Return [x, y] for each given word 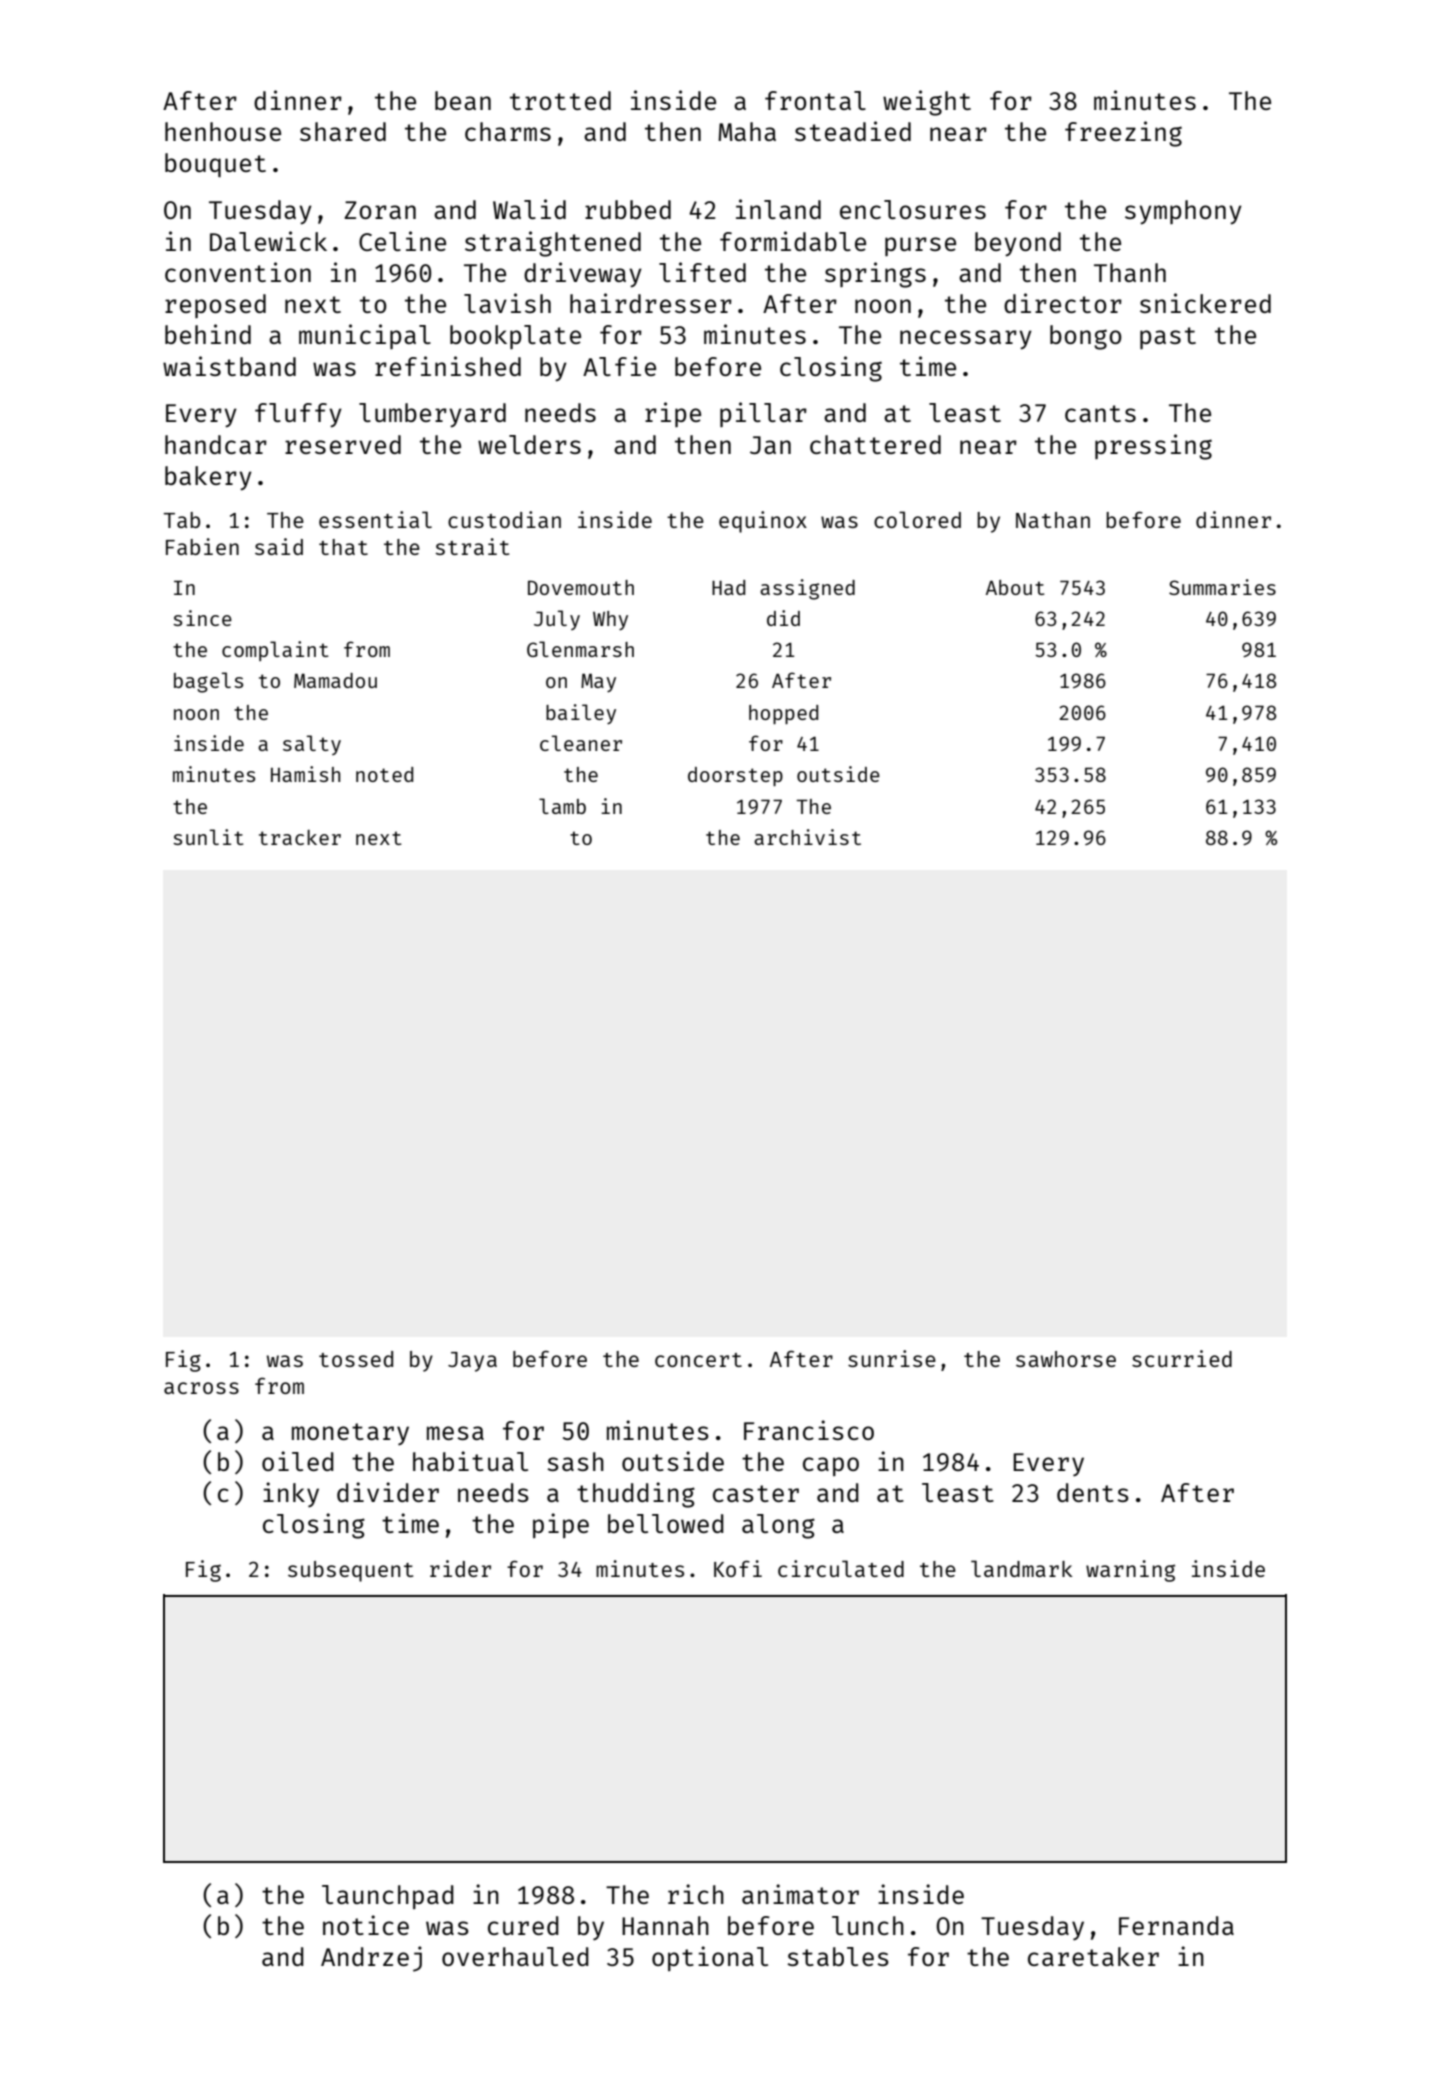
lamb [562, 806]
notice [366, 1925]
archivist [807, 837]
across [201, 1388]
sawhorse [1066, 1359]
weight [927, 103]
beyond [1018, 244]
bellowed [666, 1523]
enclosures [913, 209]
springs [875, 275]
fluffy [298, 415]
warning [1130, 1571]
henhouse [223, 131]
